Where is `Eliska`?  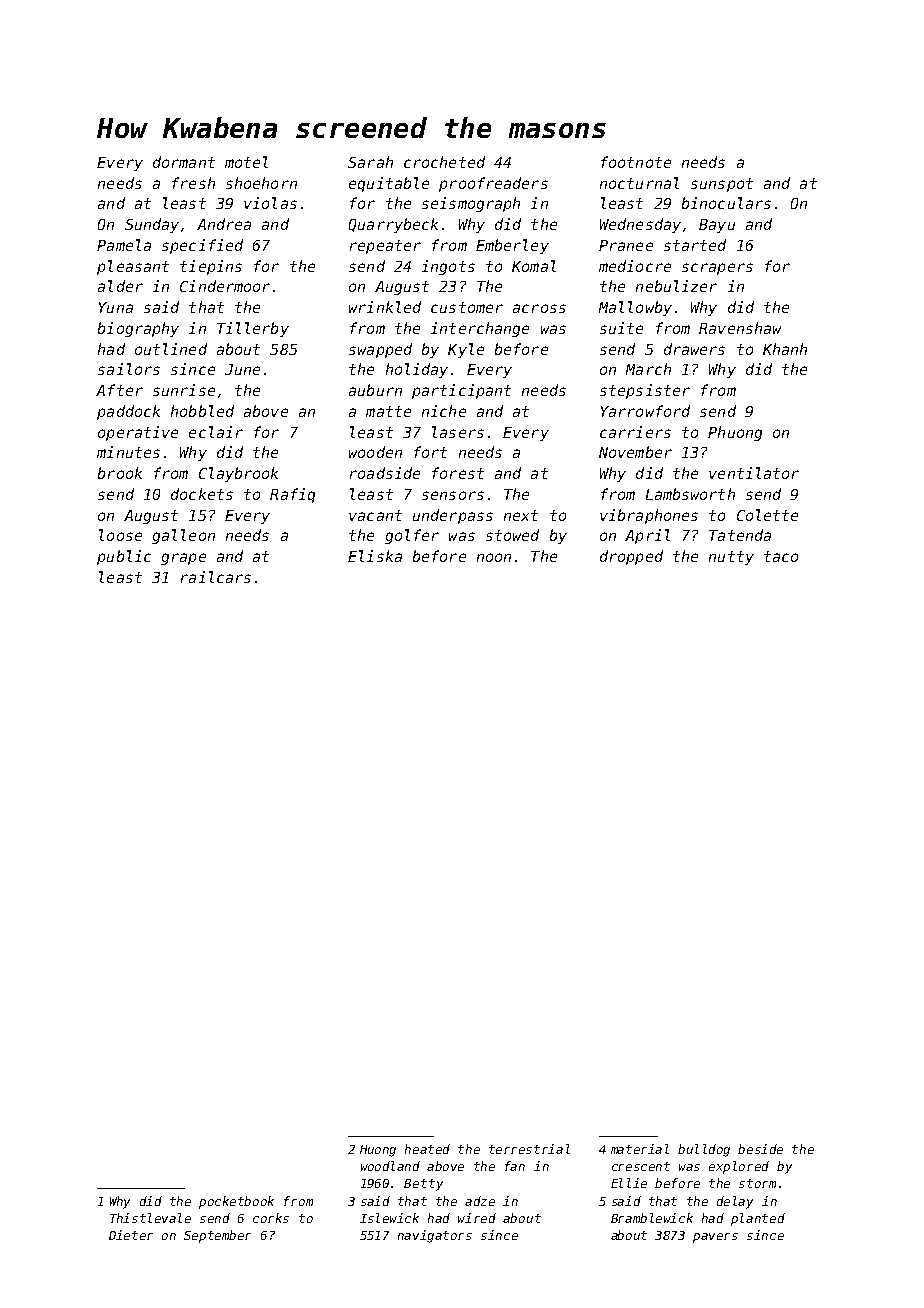 Eliska is located at coordinates (375, 556).
